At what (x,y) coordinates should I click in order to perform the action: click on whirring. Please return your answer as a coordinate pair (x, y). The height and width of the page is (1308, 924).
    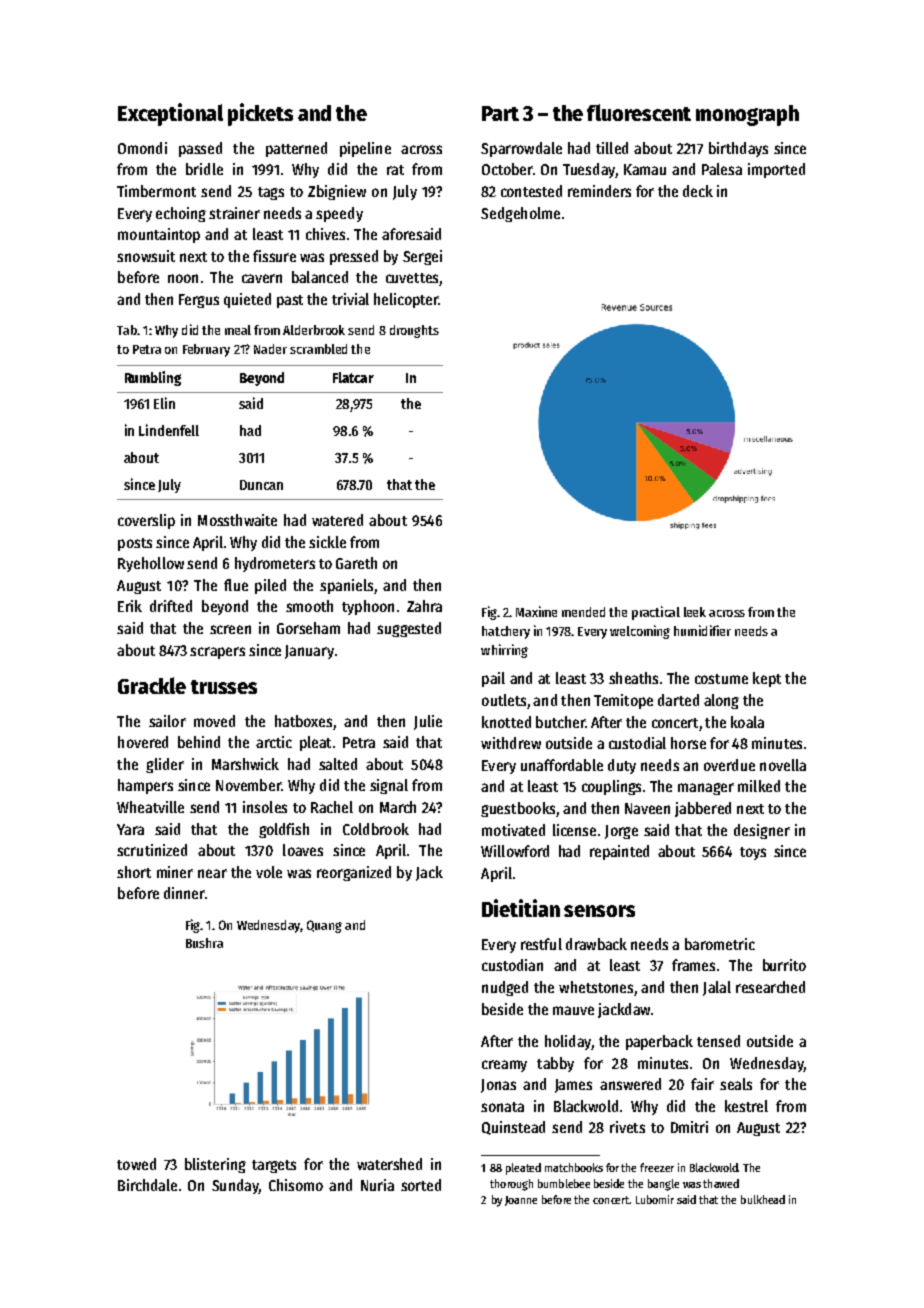
    Looking at the image, I should click on (504, 651).
